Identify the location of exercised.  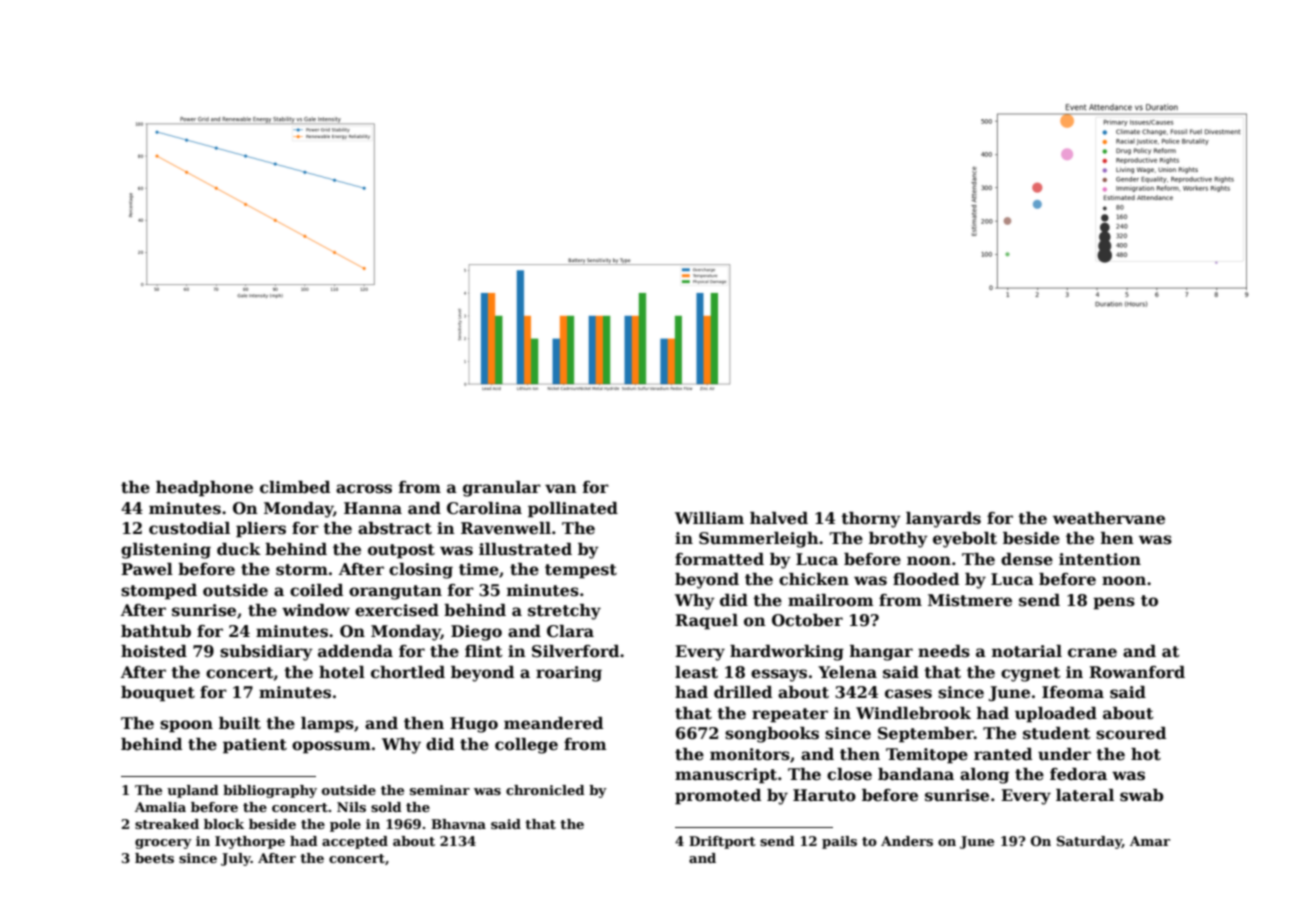
(397, 610).
